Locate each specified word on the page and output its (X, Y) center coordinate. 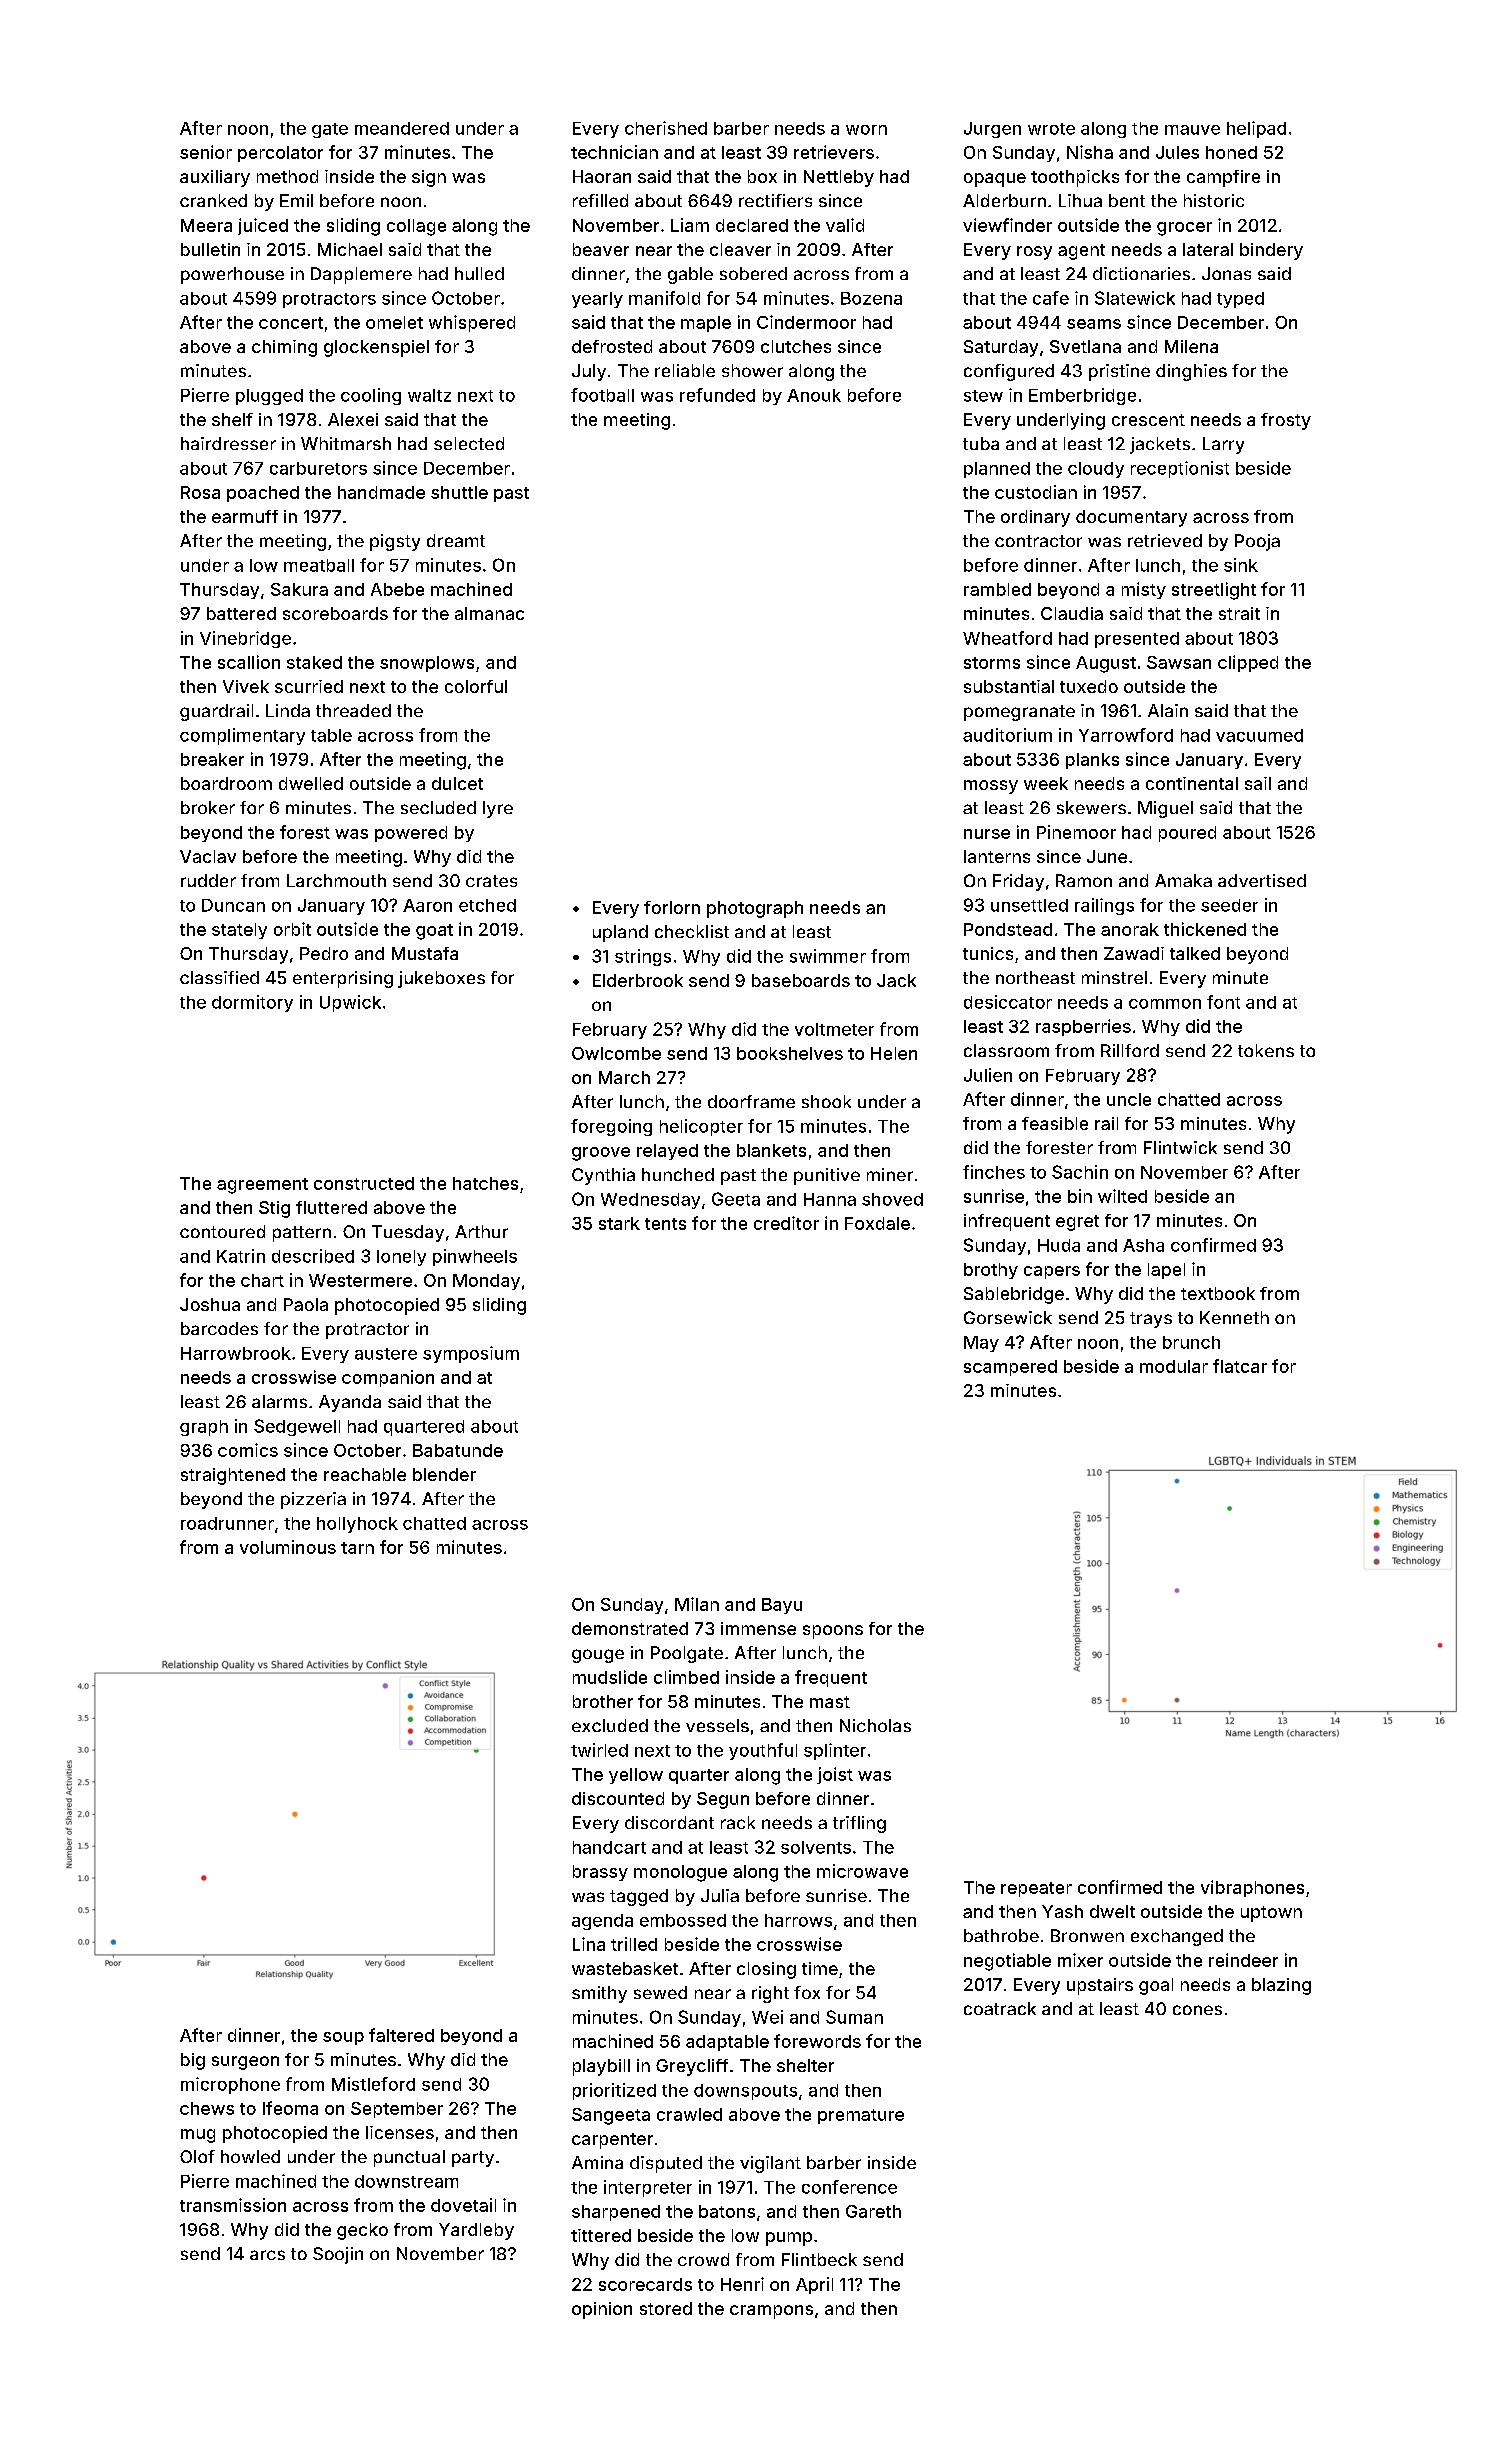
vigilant (770, 2164)
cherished (666, 128)
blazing (1281, 1986)
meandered (402, 128)
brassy (600, 1873)
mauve (1192, 130)
